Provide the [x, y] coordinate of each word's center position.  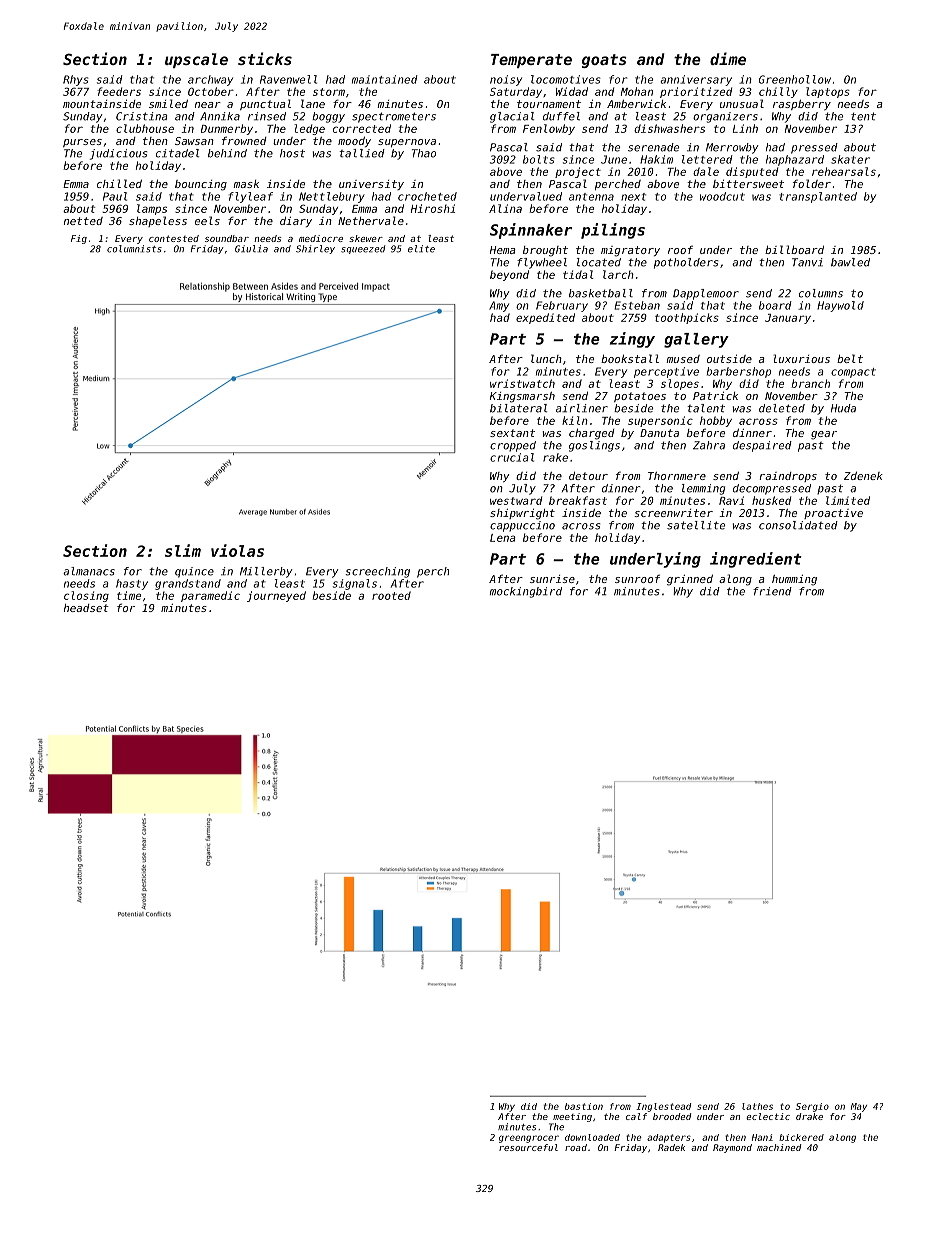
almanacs [89, 571]
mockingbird [526, 592]
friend [772, 591]
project [578, 172]
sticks [265, 58]
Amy [499, 306]
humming [794, 580]
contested [174, 238]
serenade [653, 147]
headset [86, 608]
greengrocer [529, 1139]
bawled [850, 262]
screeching [377, 572]
